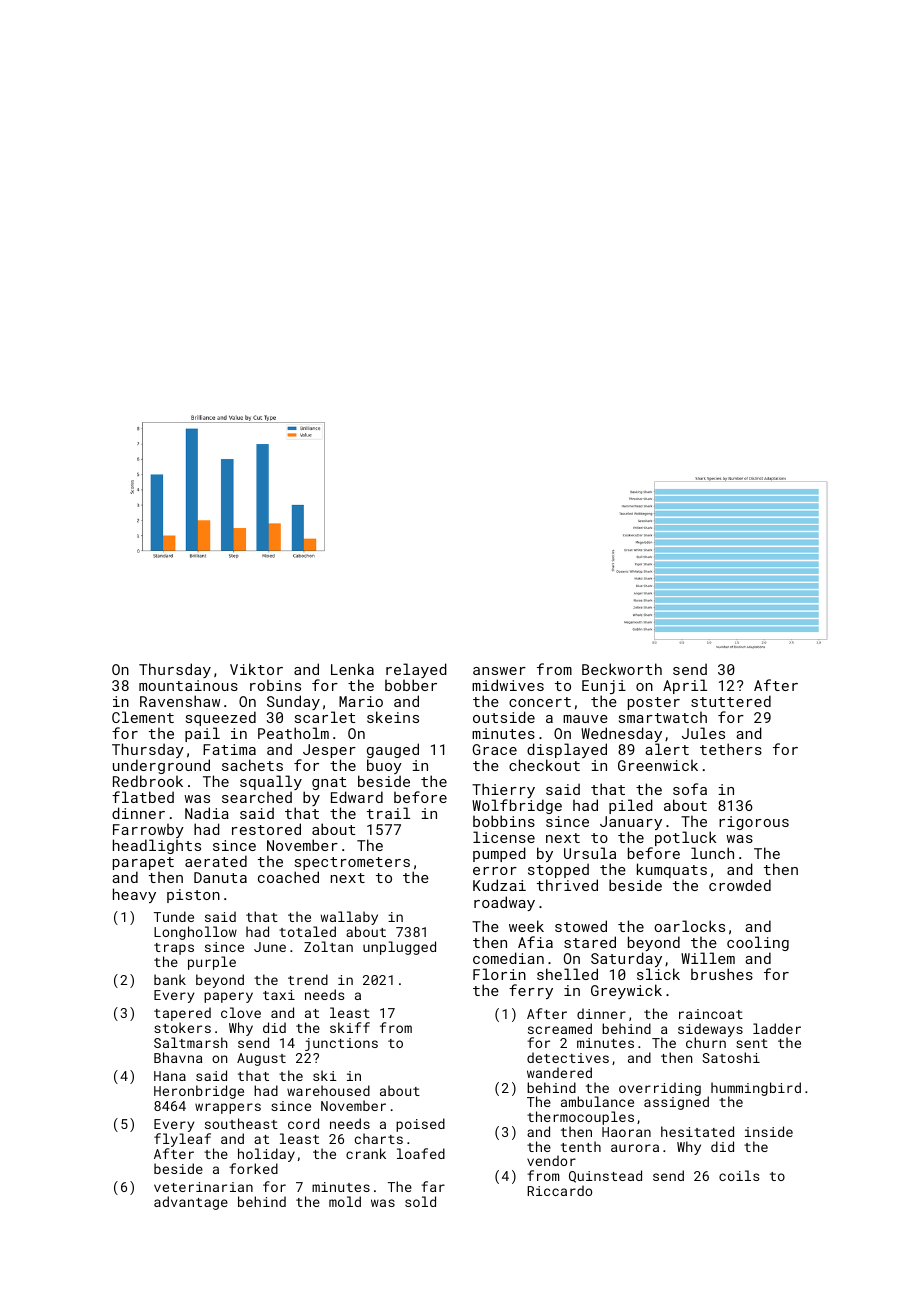 This screenshot has height=1308, width=924. I want to click on bank, so click(170, 979).
